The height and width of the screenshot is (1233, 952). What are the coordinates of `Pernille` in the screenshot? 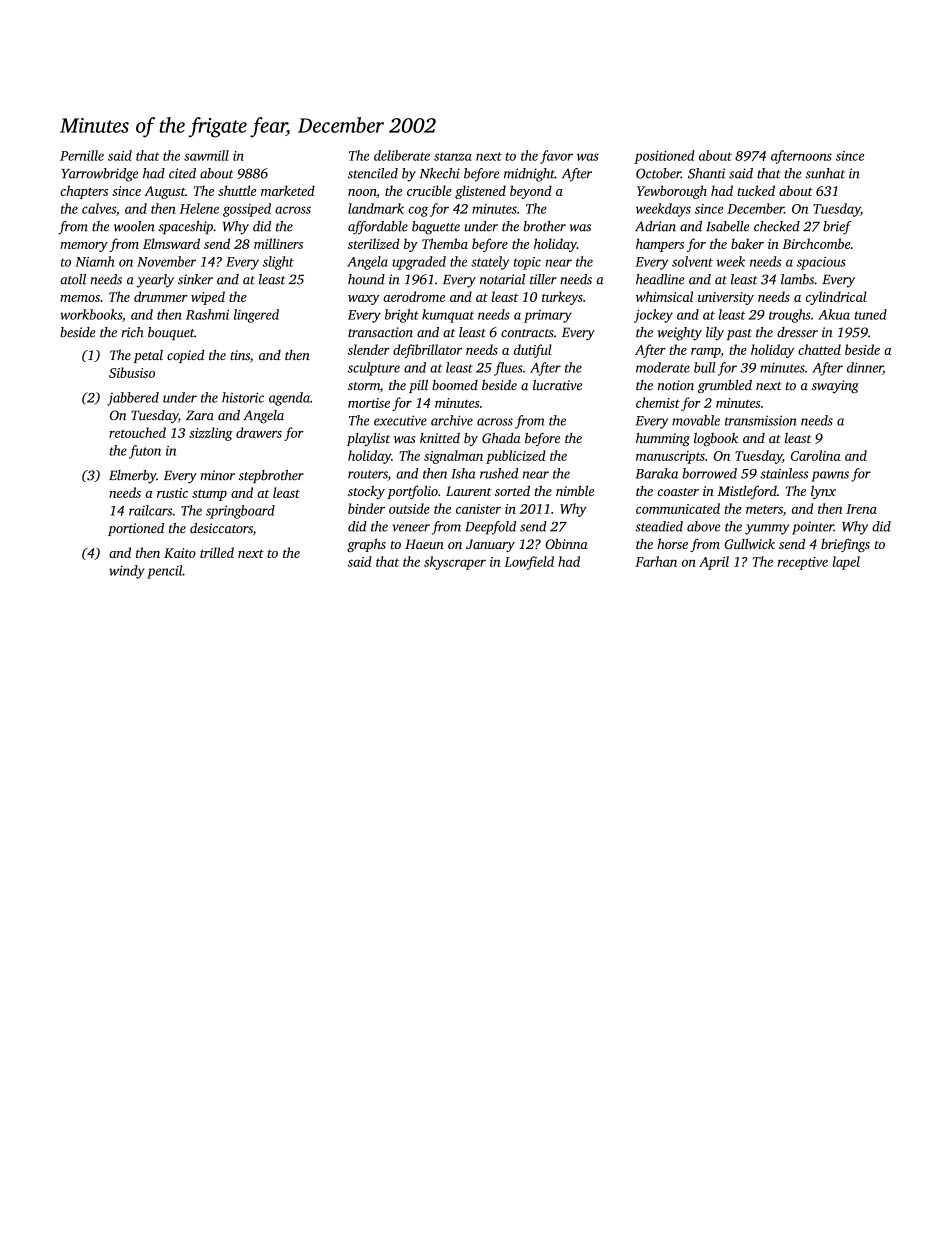 It's located at (82, 155).
